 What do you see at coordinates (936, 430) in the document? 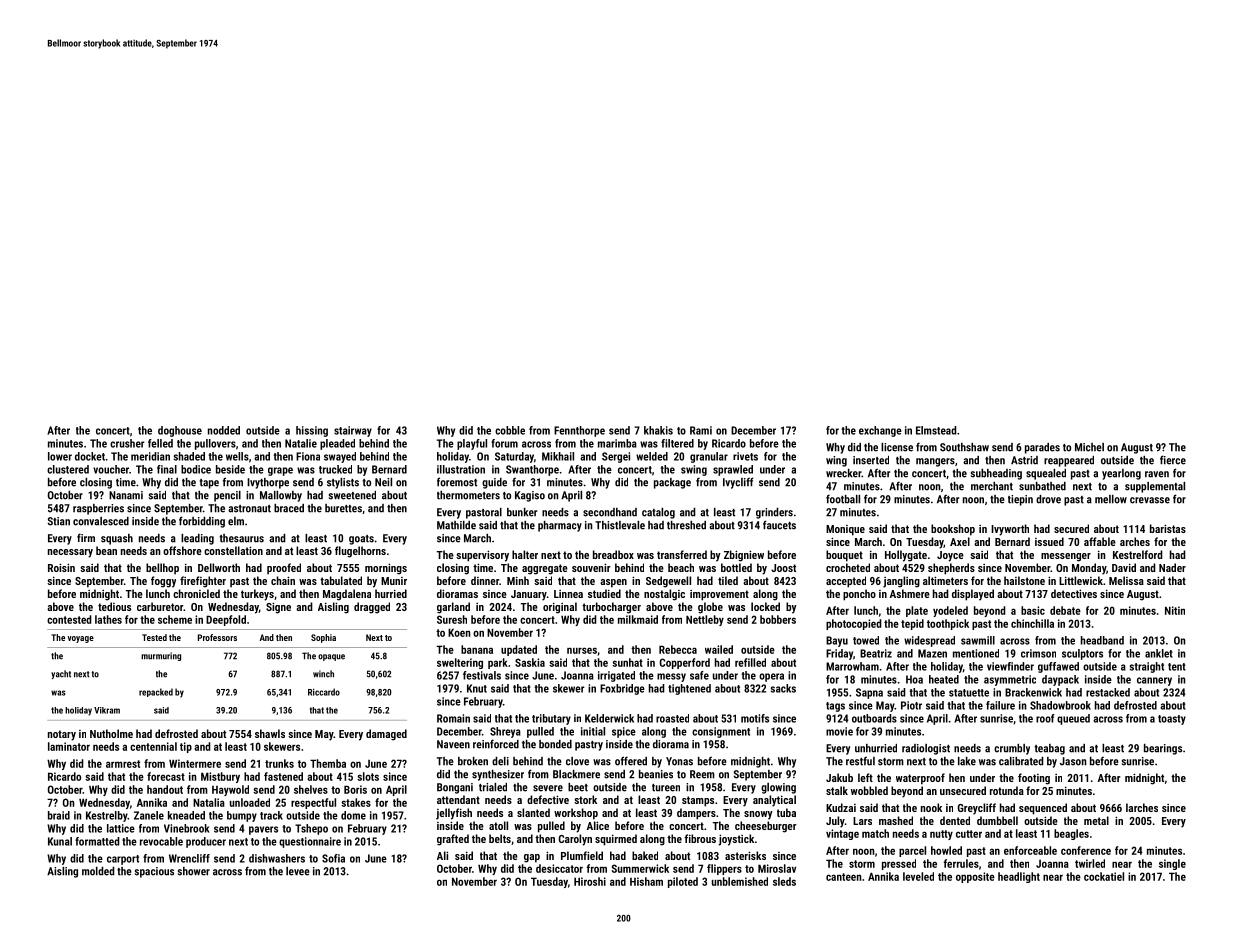
I see `Elmstead` at bounding box center [936, 430].
